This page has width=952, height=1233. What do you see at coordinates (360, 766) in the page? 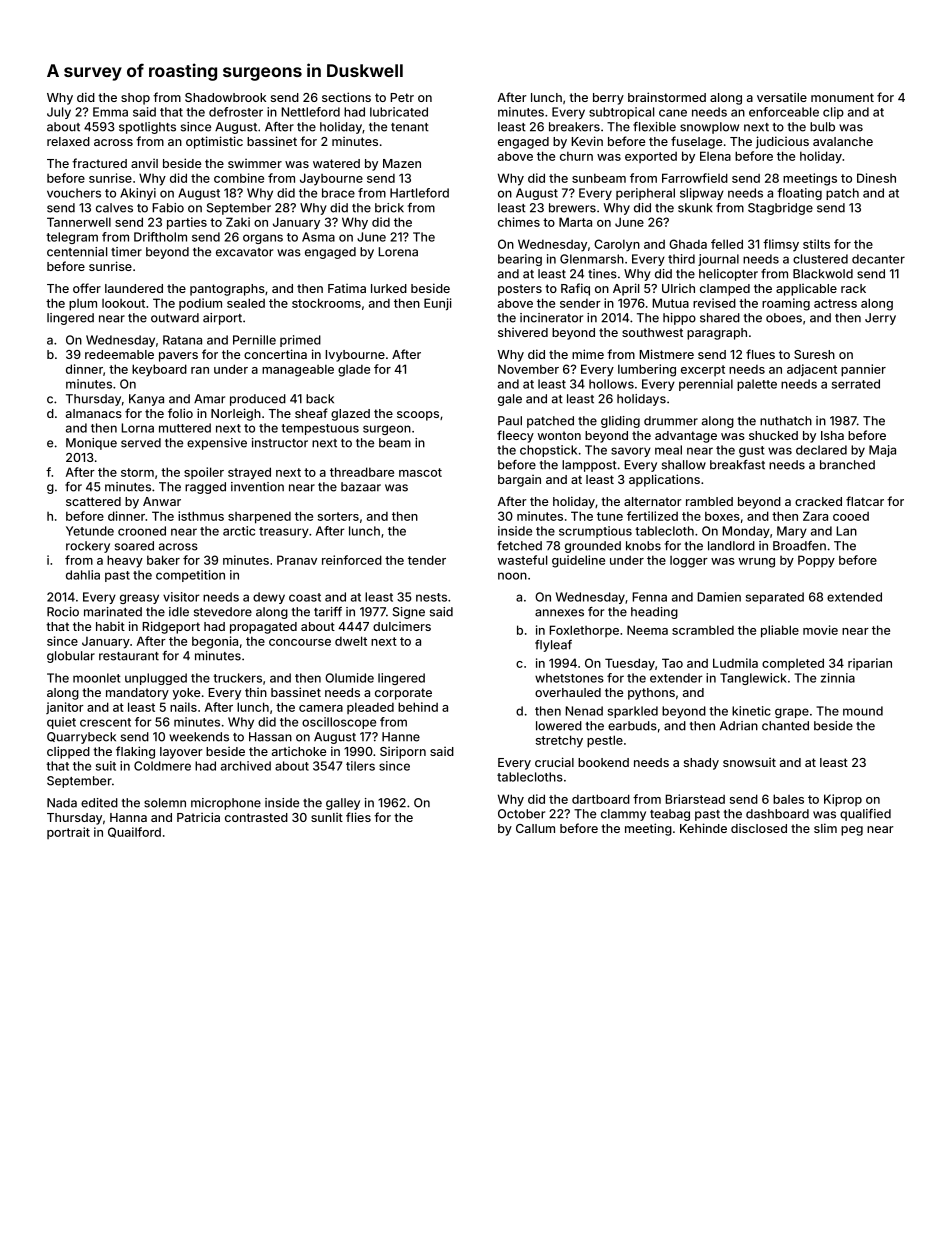
I see `tilers` at bounding box center [360, 766].
